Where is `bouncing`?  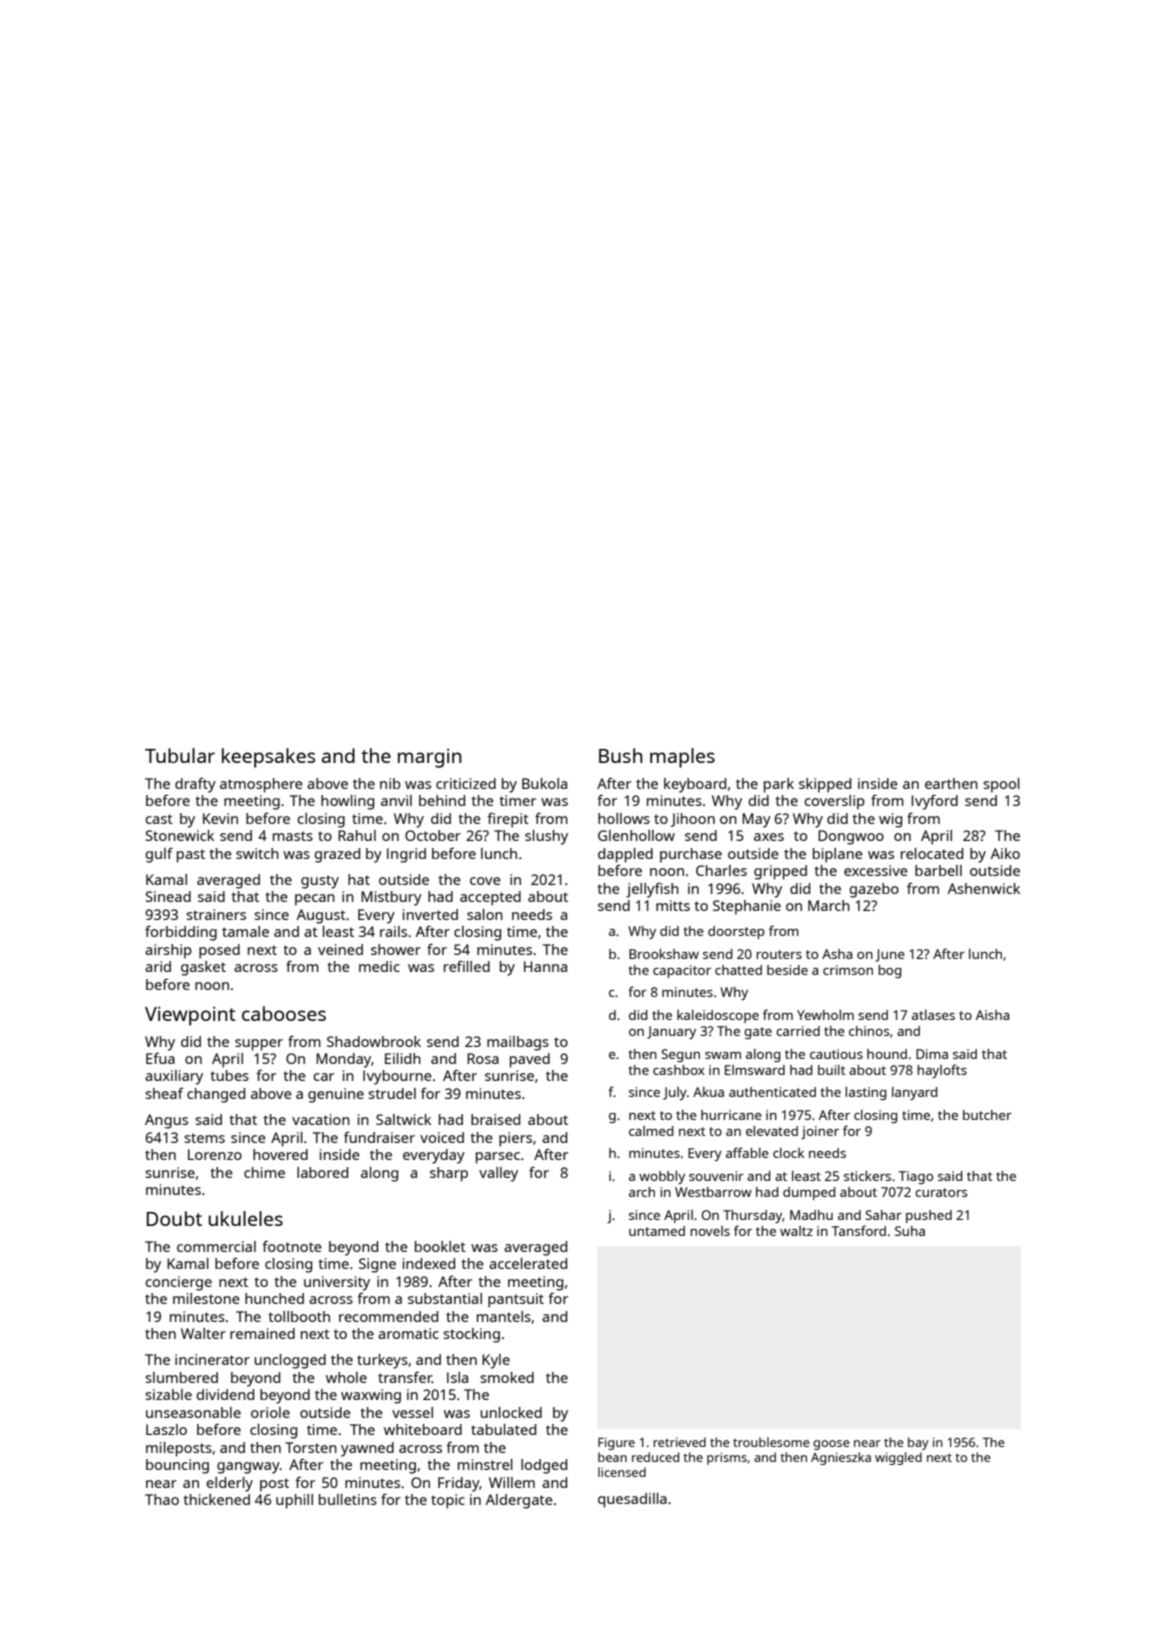 bouncing is located at coordinates (177, 1466).
